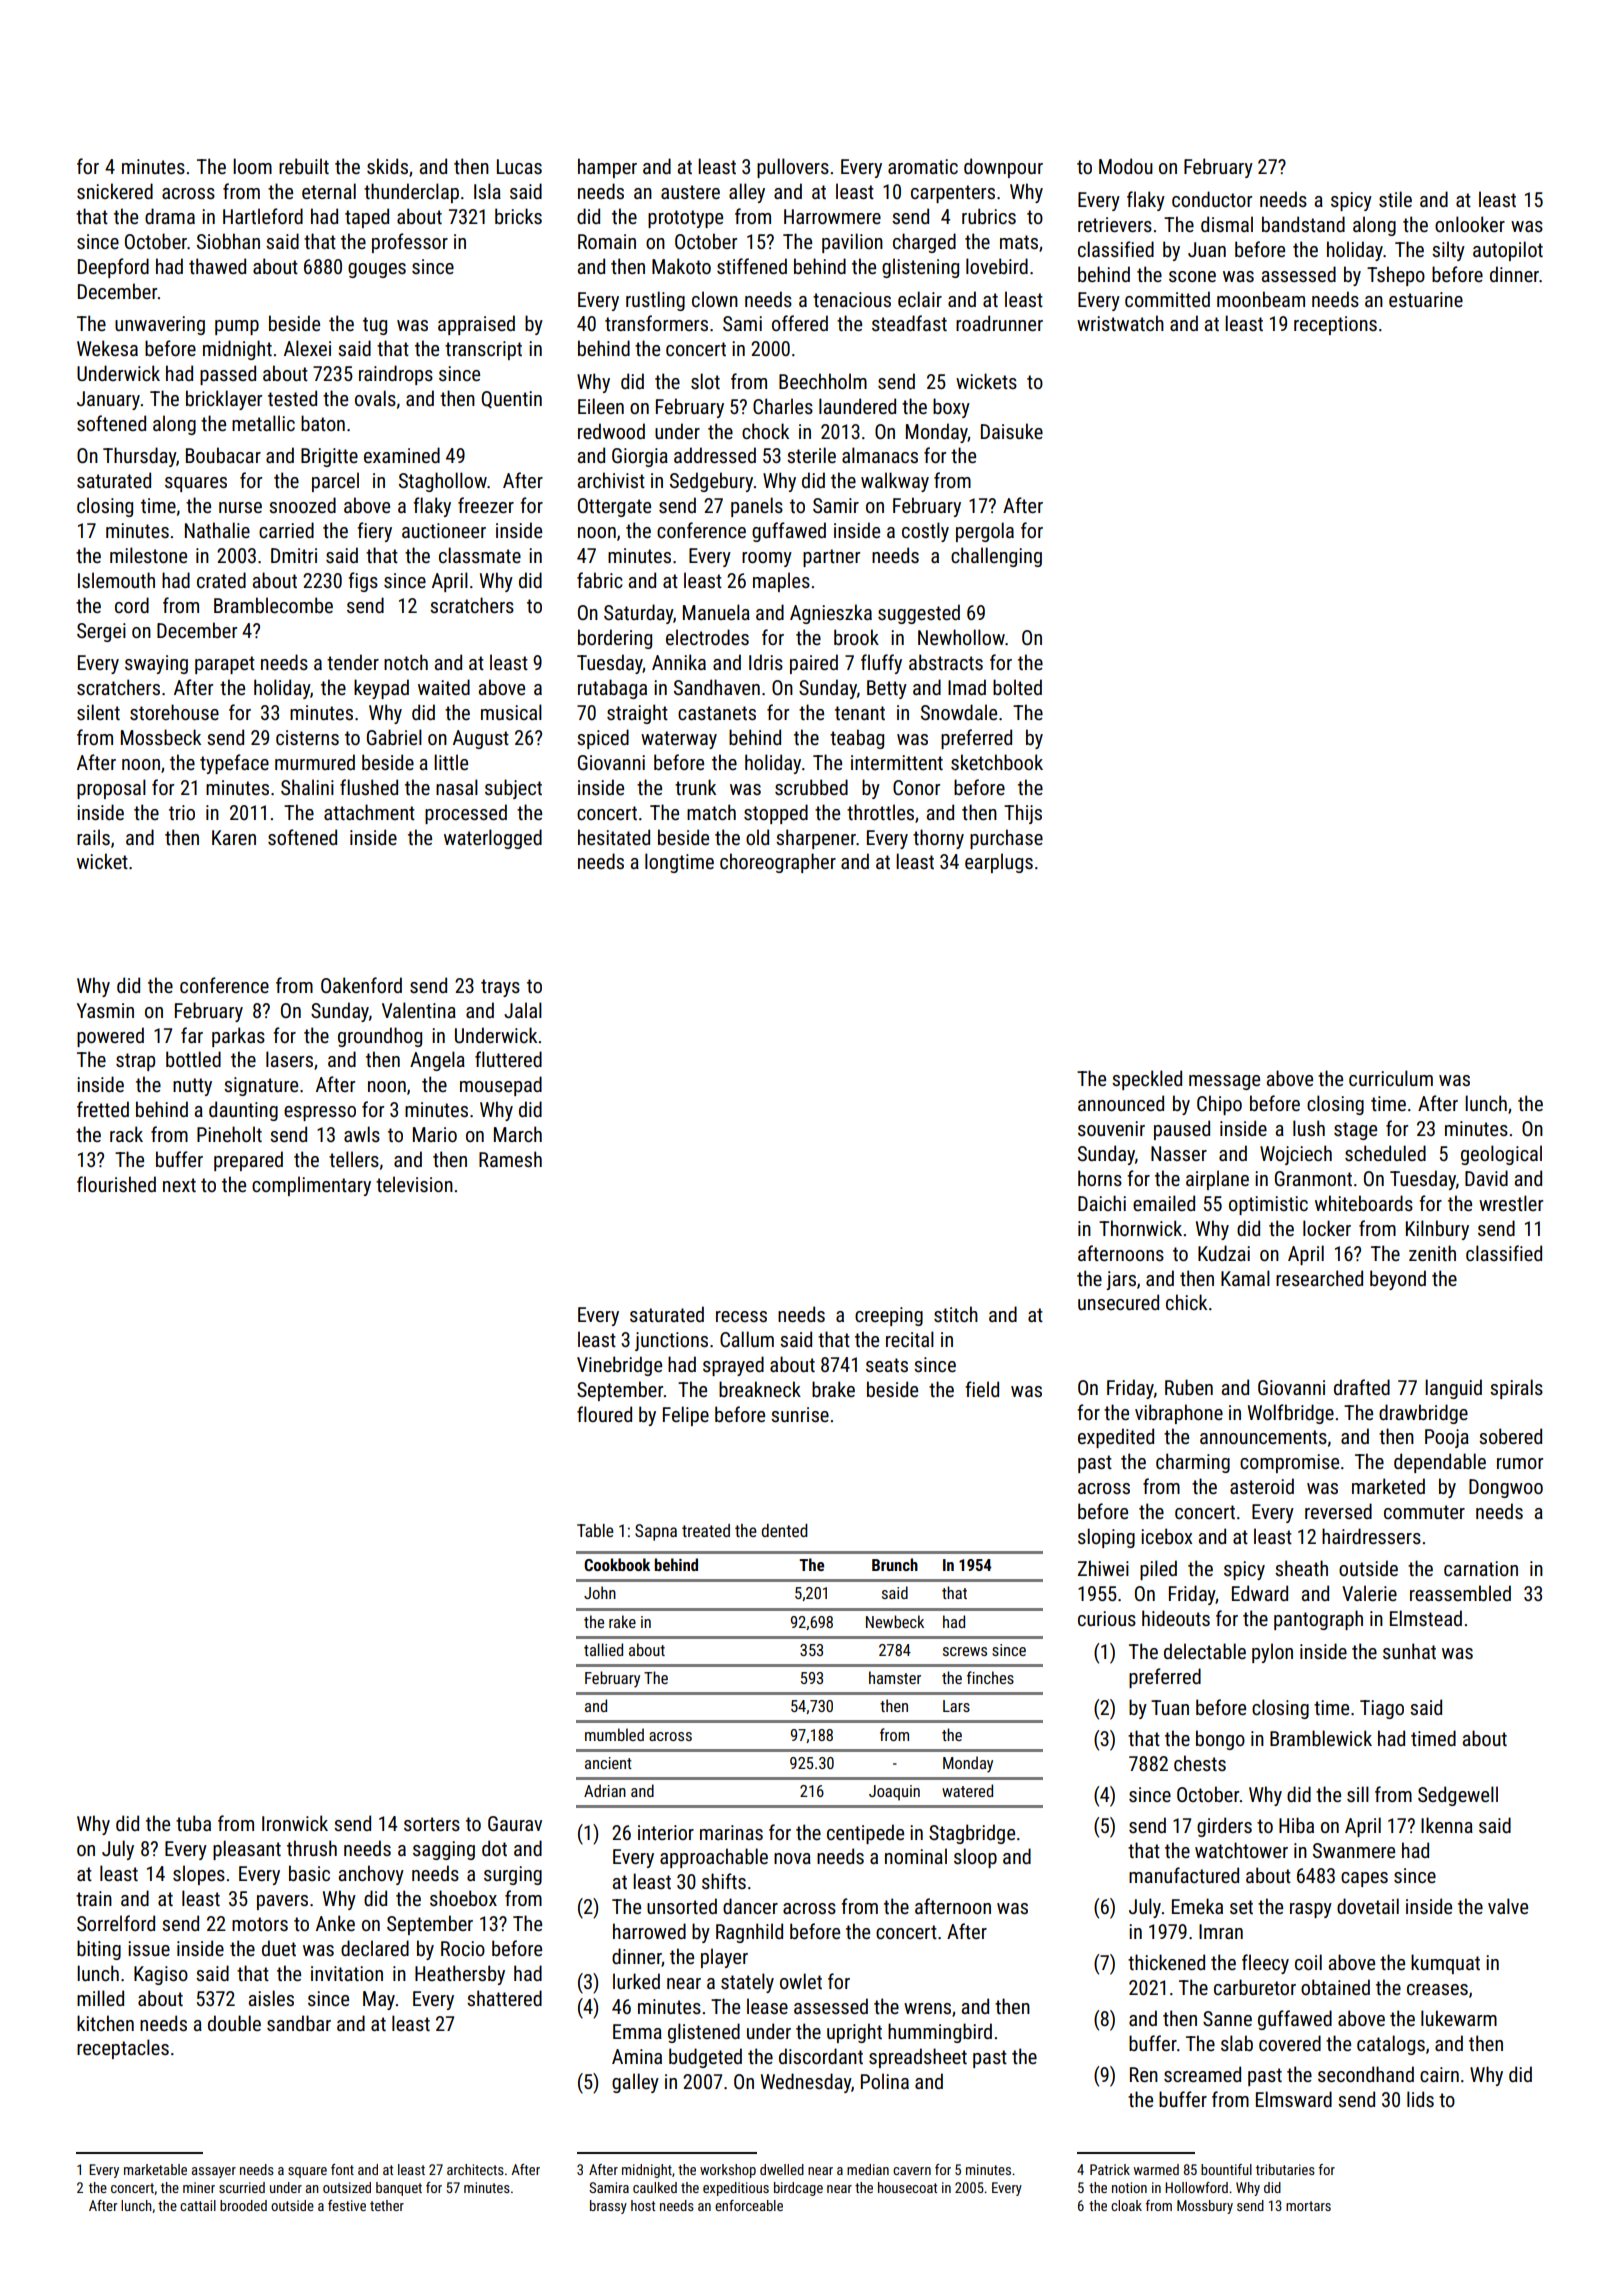 This screenshot has width=1620, height=2292. What do you see at coordinates (139, 457) in the screenshot?
I see `Thursday` at bounding box center [139, 457].
